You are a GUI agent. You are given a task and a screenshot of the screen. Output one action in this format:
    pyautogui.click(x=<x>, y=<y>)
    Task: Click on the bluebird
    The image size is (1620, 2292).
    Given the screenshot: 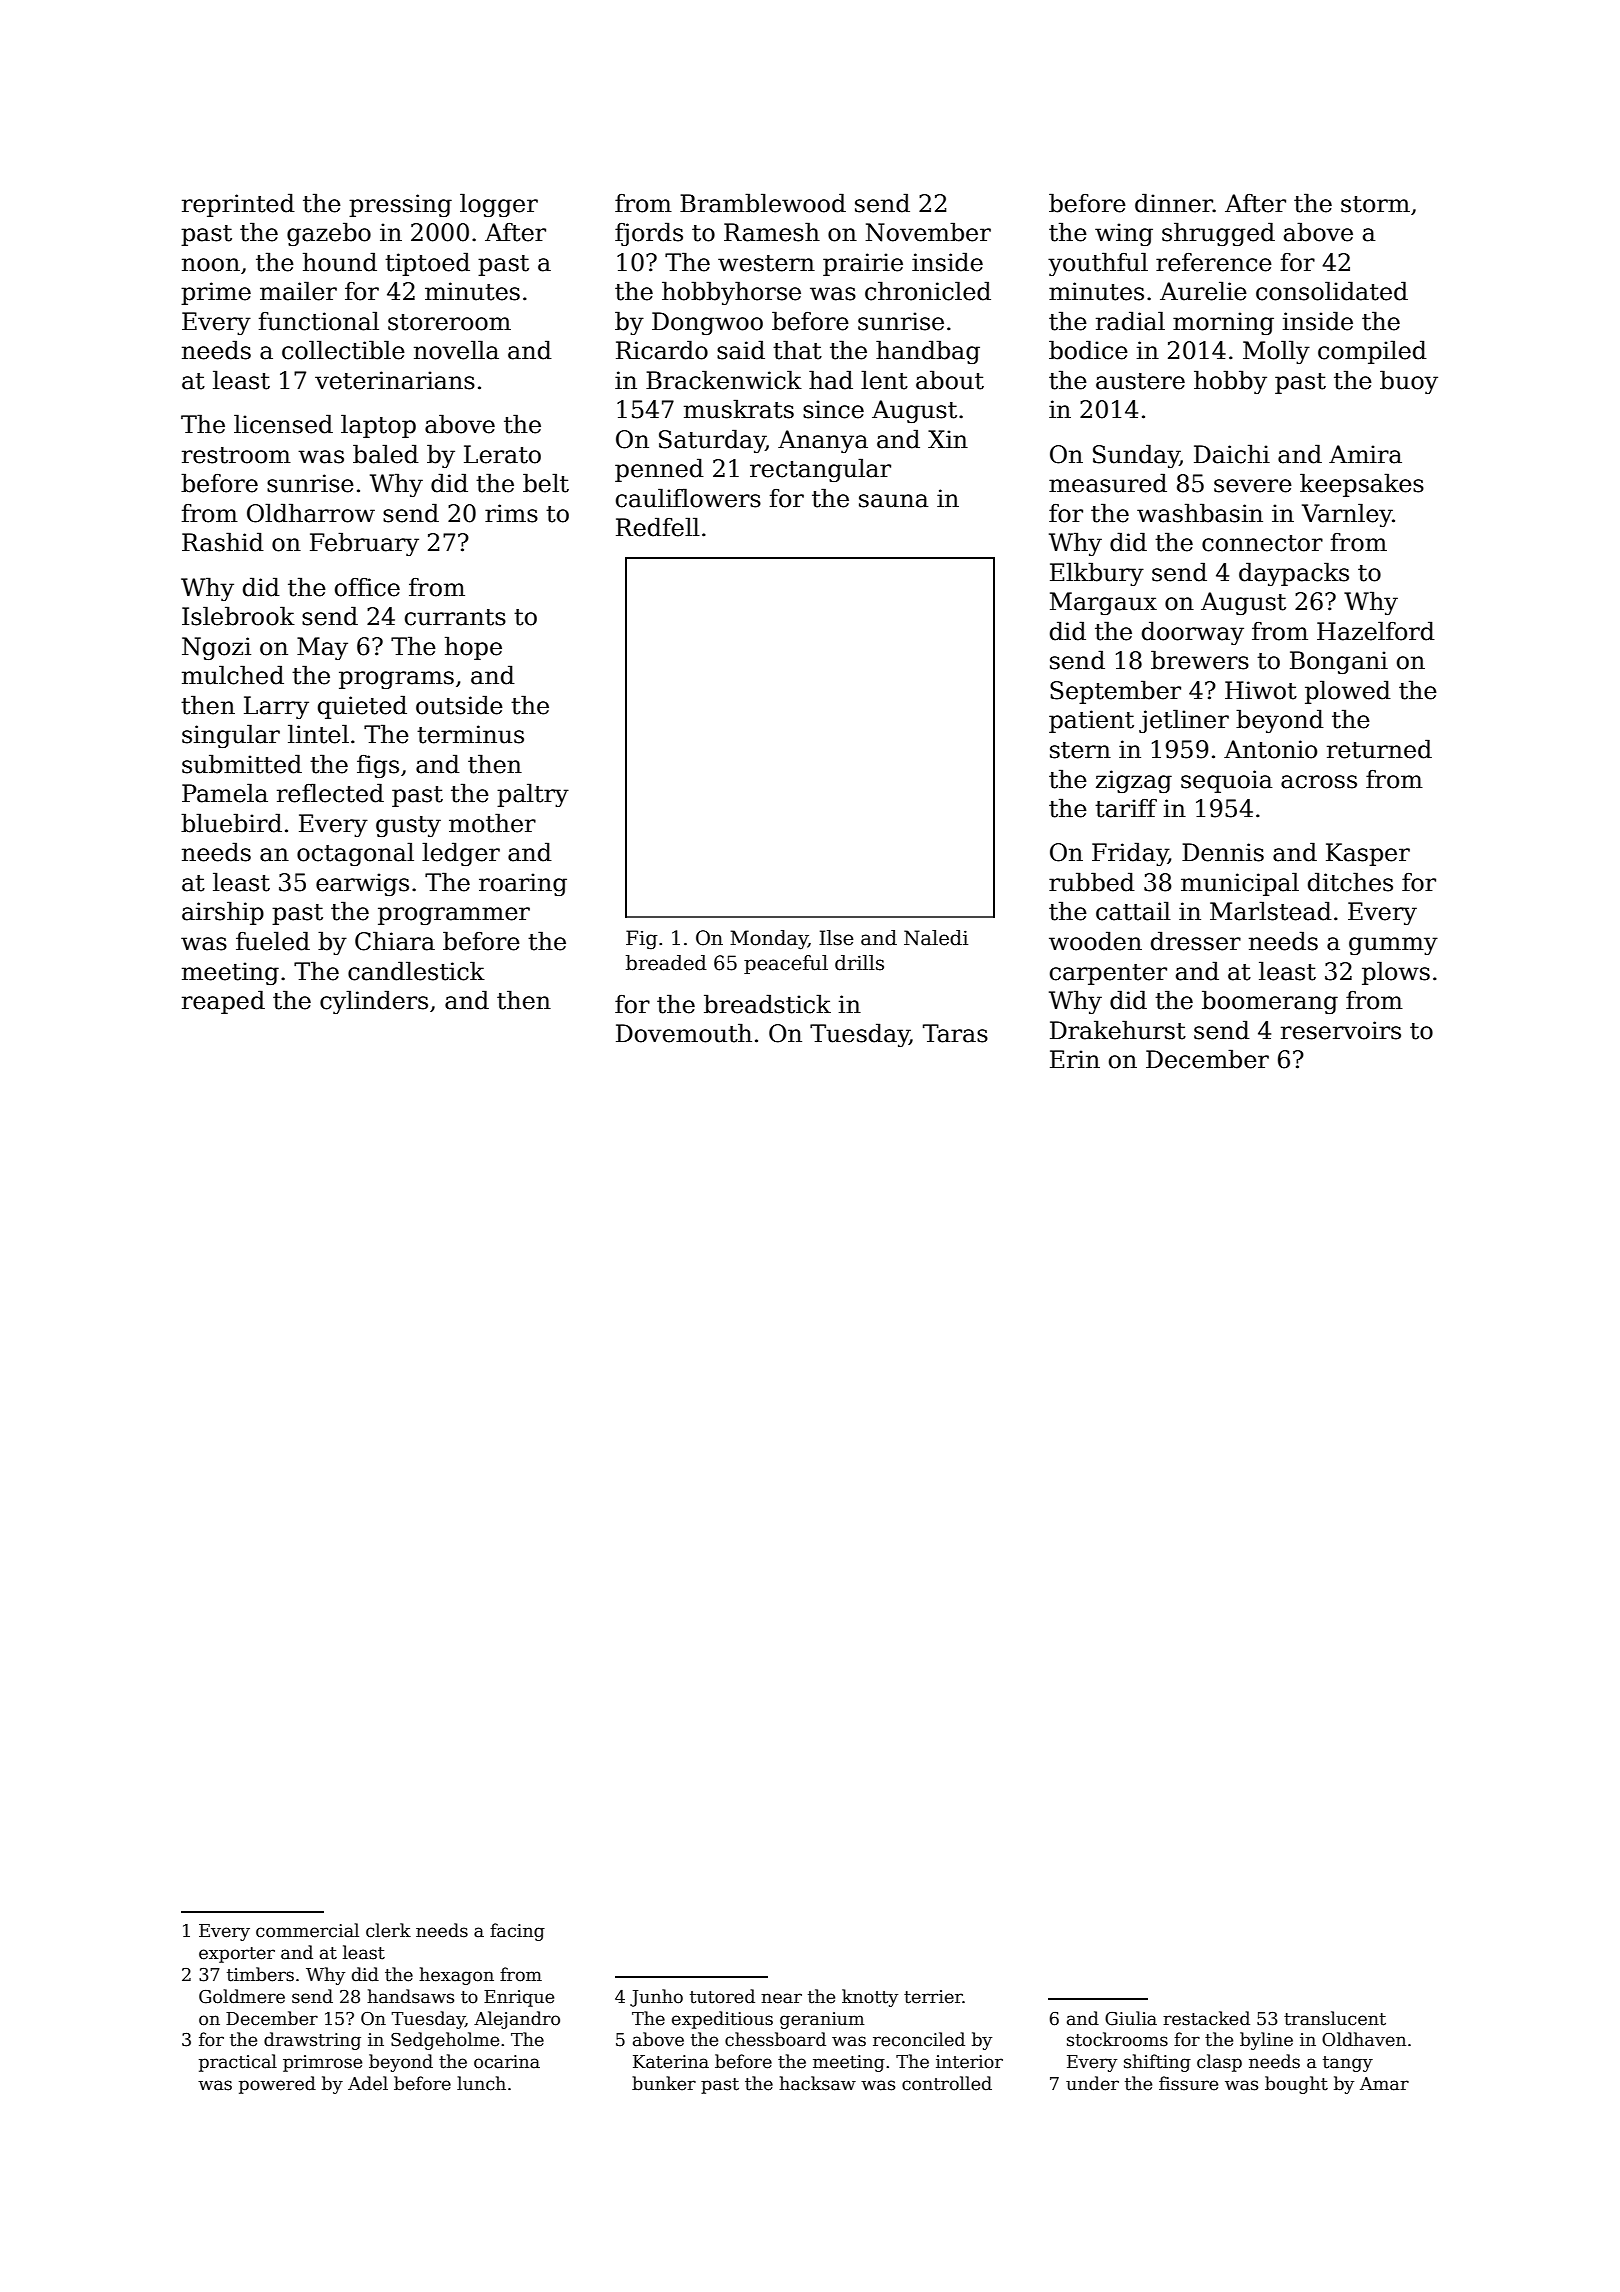 What is the action you would take?
    pyautogui.click(x=231, y=823)
